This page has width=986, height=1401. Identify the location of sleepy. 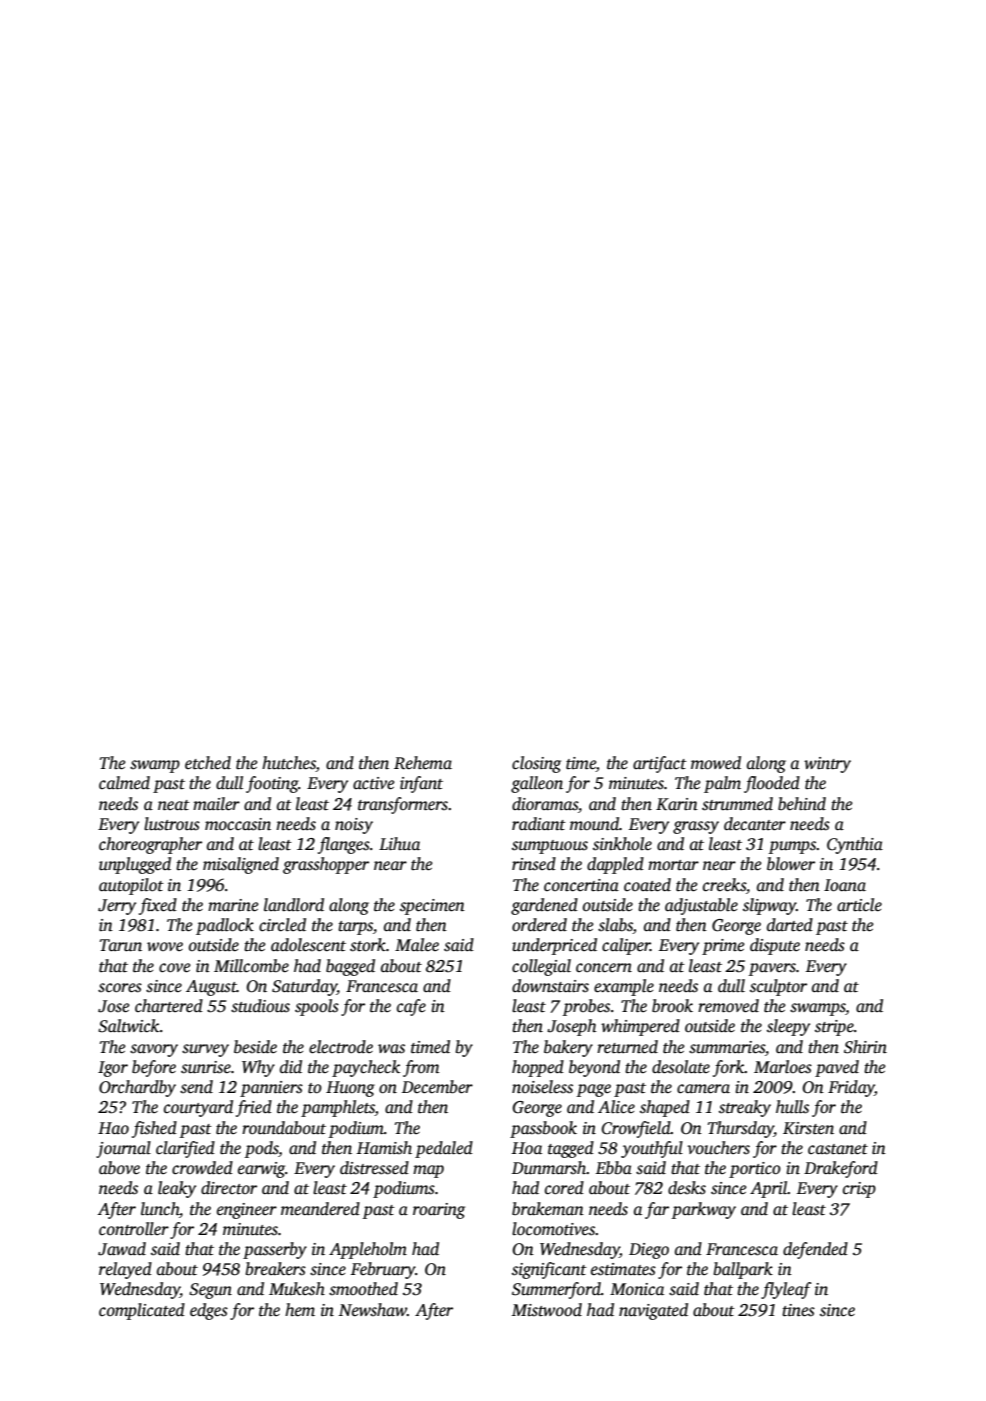
(788, 1027).
